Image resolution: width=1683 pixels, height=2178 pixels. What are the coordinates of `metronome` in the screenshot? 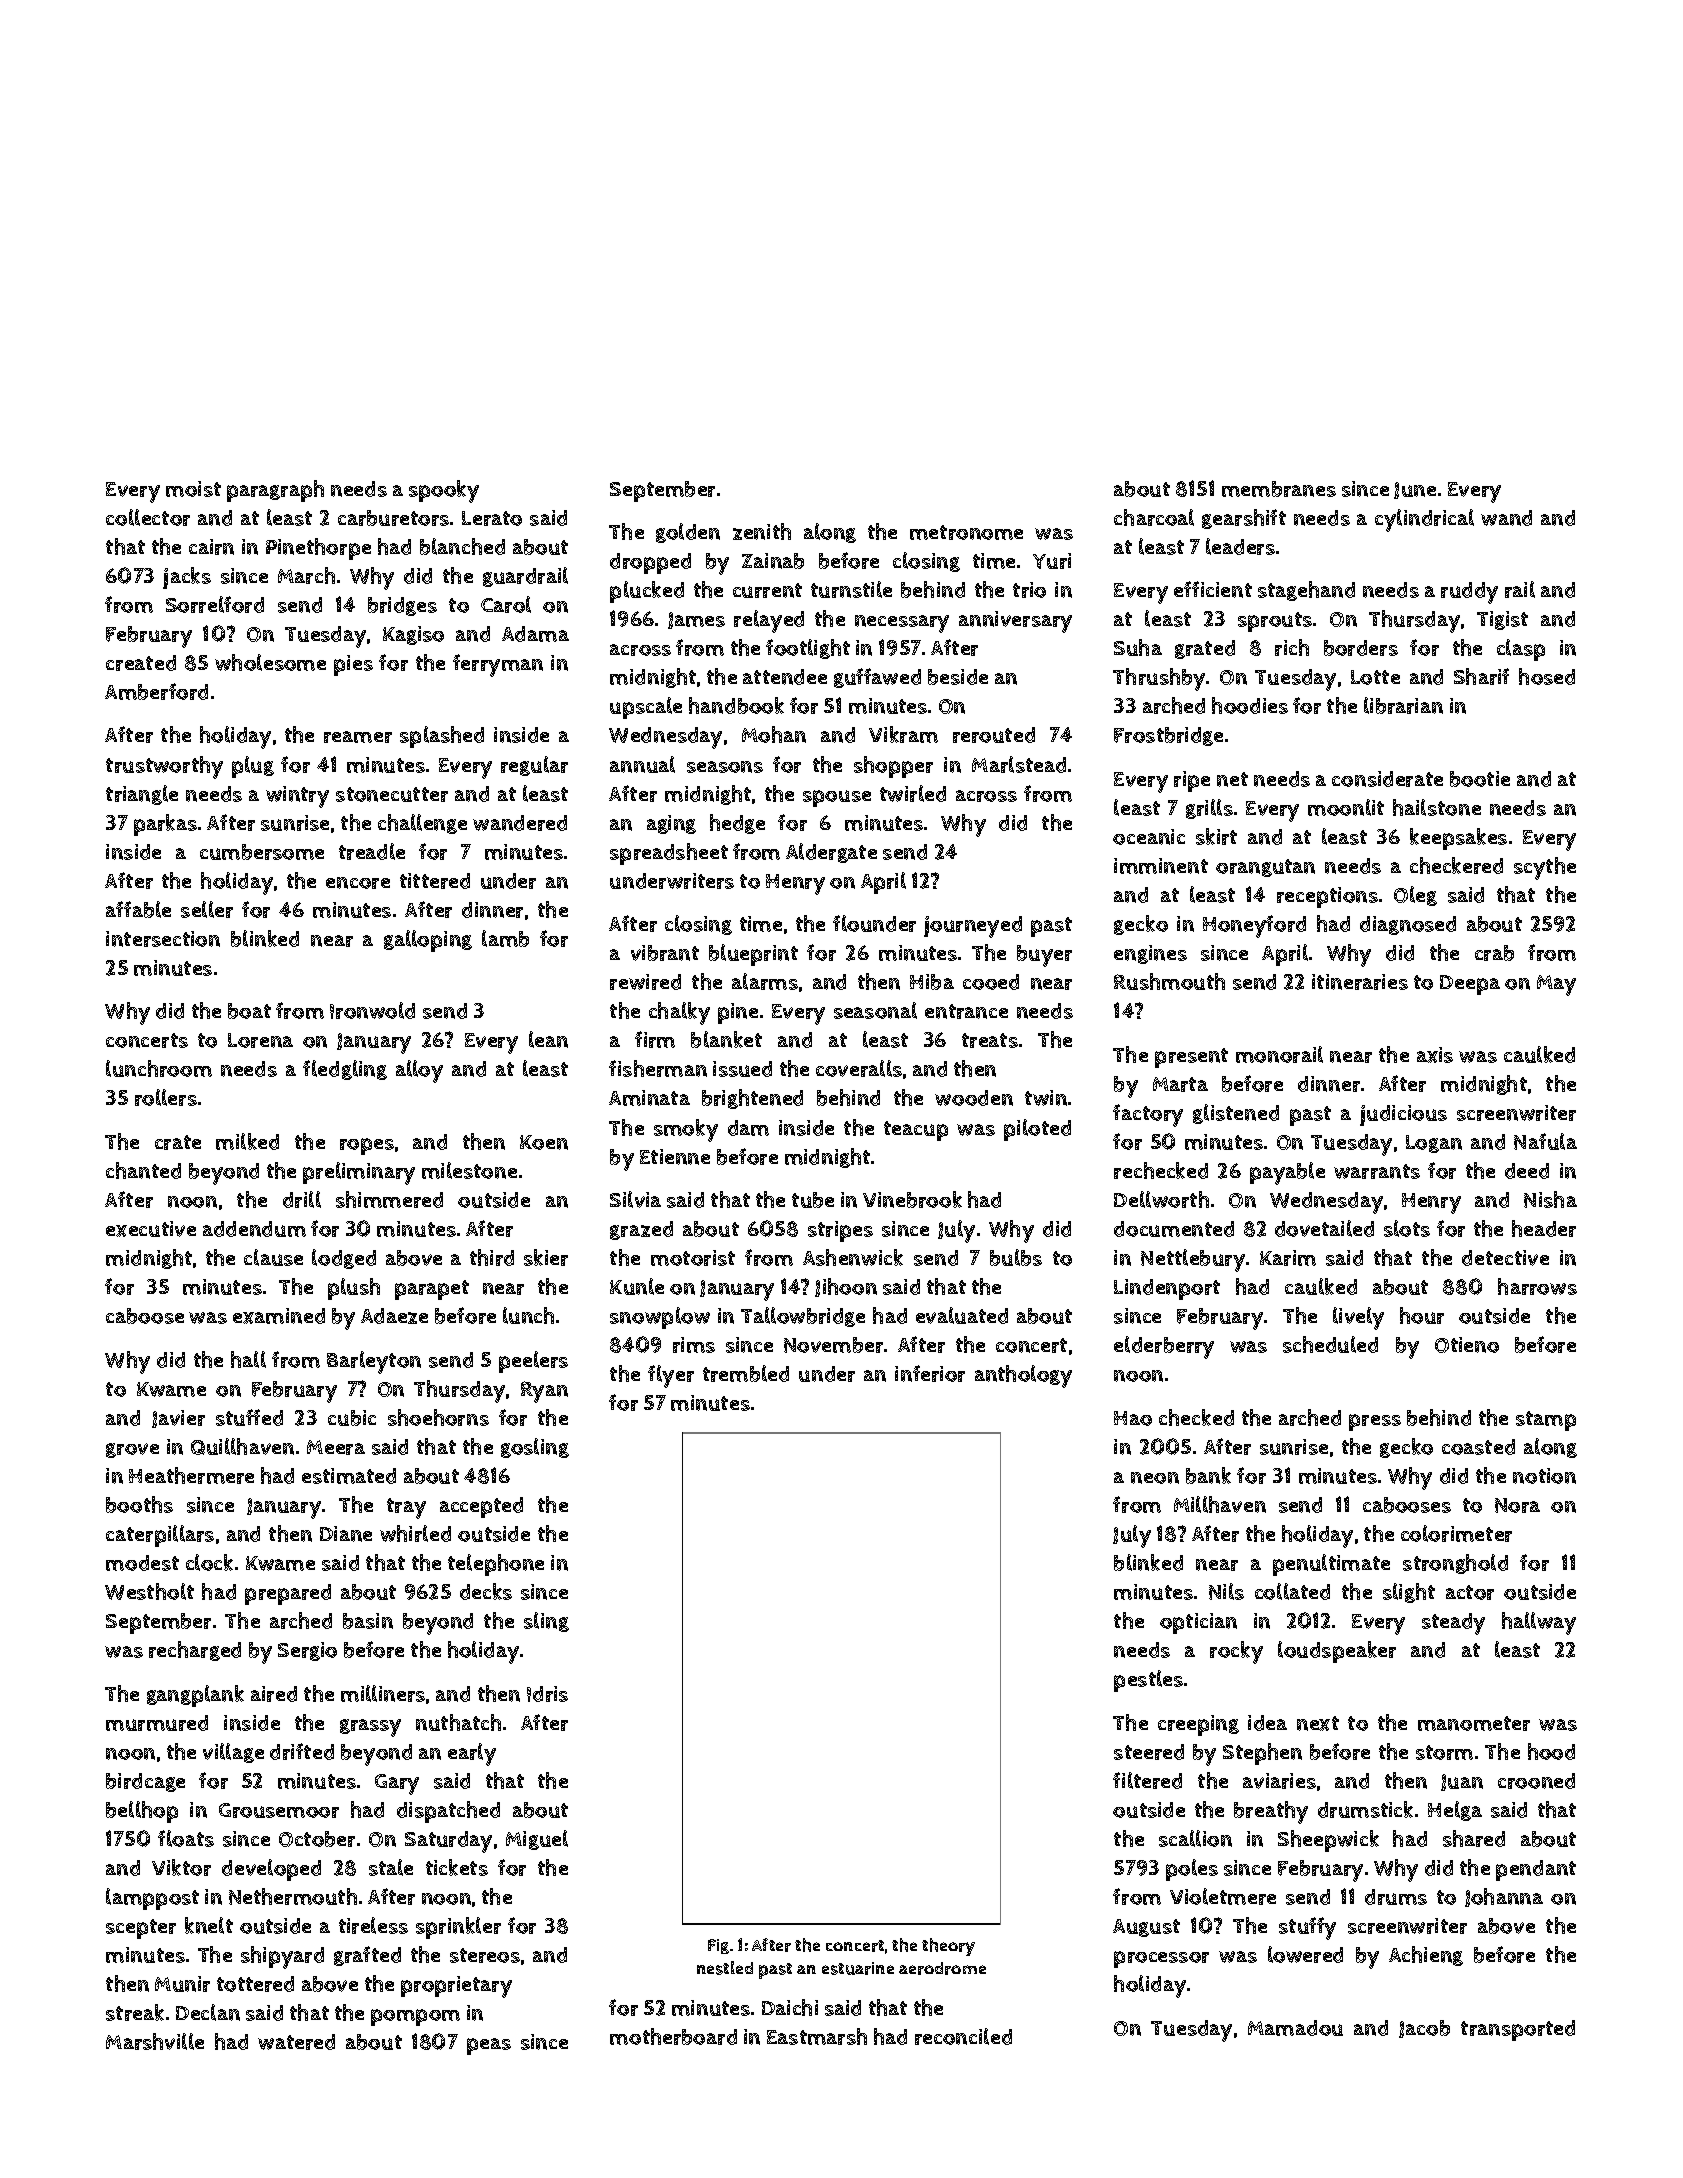 It's located at (966, 532).
